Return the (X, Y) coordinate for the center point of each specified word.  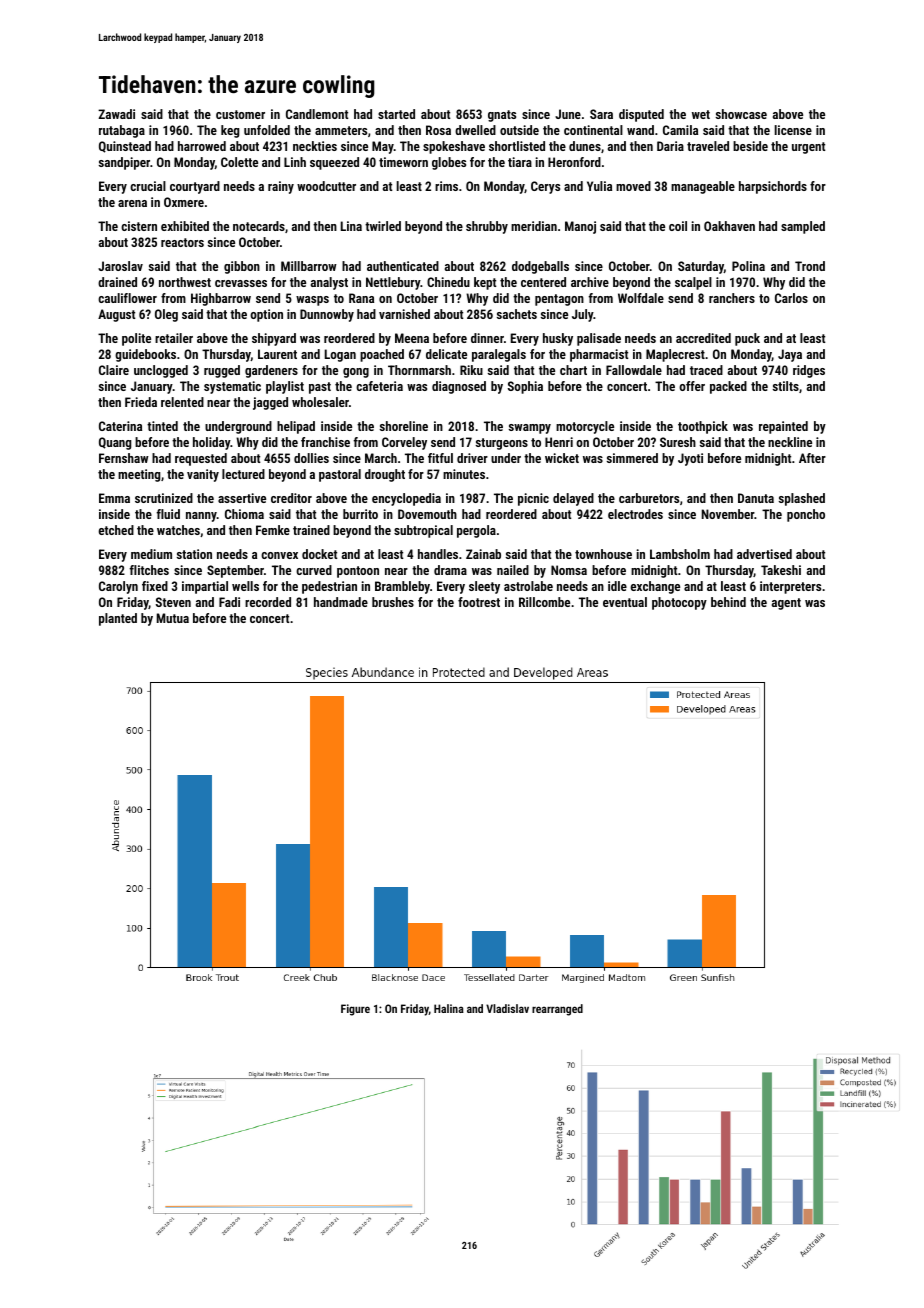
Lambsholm (680, 554)
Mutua (173, 618)
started (396, 114)
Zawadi (116, 114)
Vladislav (507, 1008)
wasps (312, 301)
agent (786, 604)
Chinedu (448, 282)
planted (118, 619)
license (793, 130)
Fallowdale (634, 370)
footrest (479, 602)
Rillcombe (544, 602)
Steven (173, 602)
